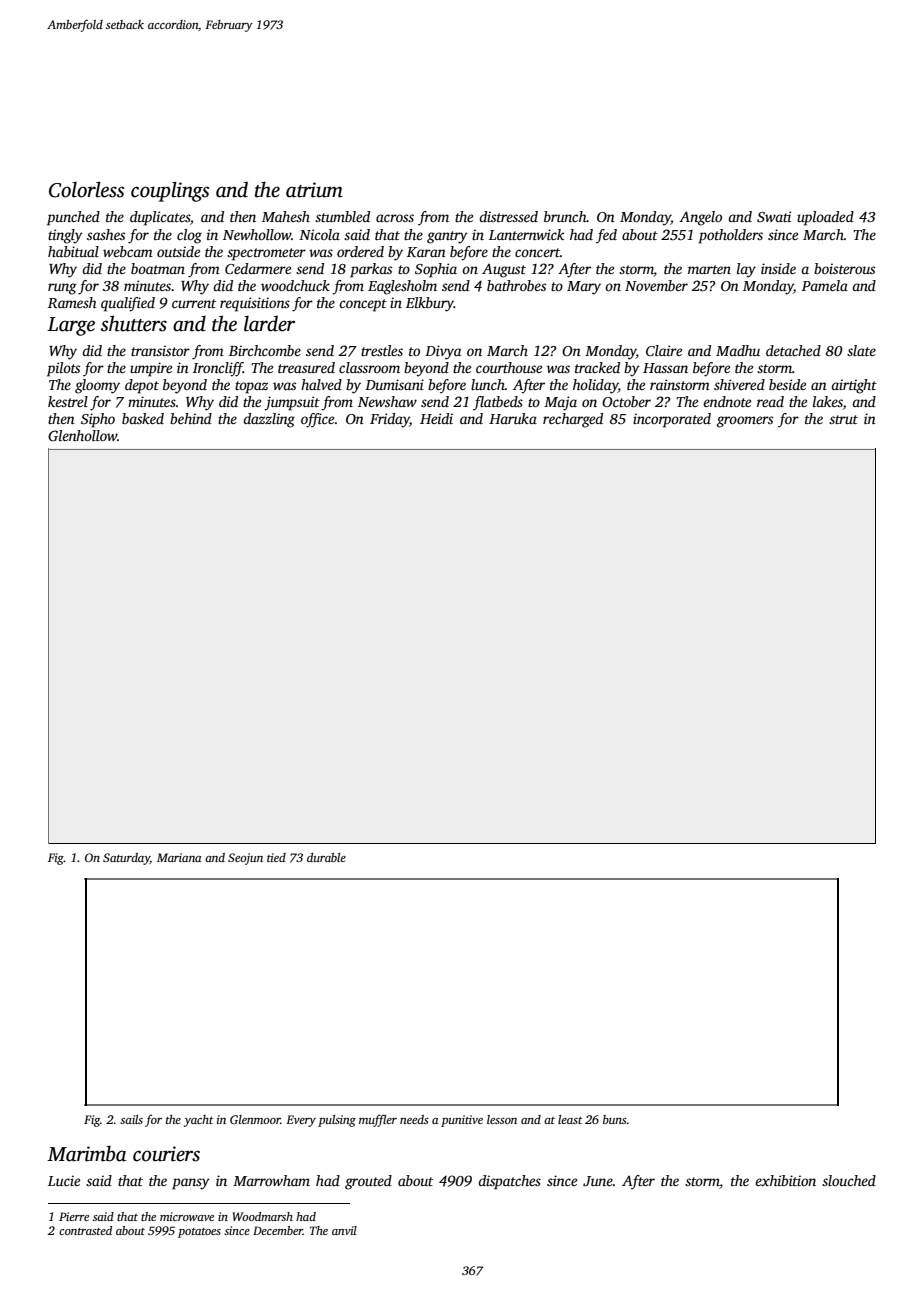 Image resolution: width=924 pixels, height=1314 pixels. I want to click on Mariana, so click(179, 857).
